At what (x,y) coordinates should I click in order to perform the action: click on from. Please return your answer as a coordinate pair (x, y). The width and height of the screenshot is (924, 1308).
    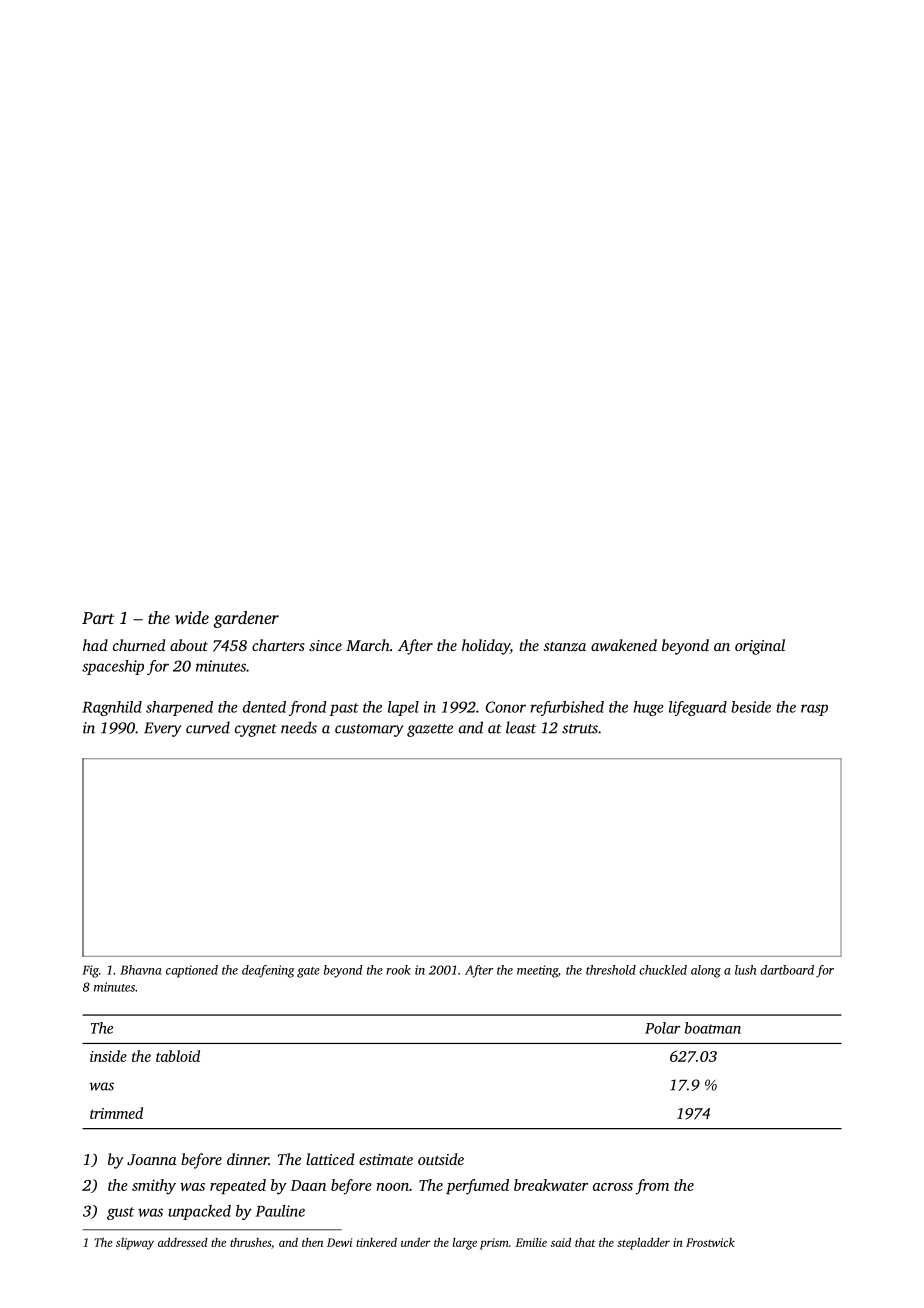
    Looking at the image, I should click on (652, 1187).
